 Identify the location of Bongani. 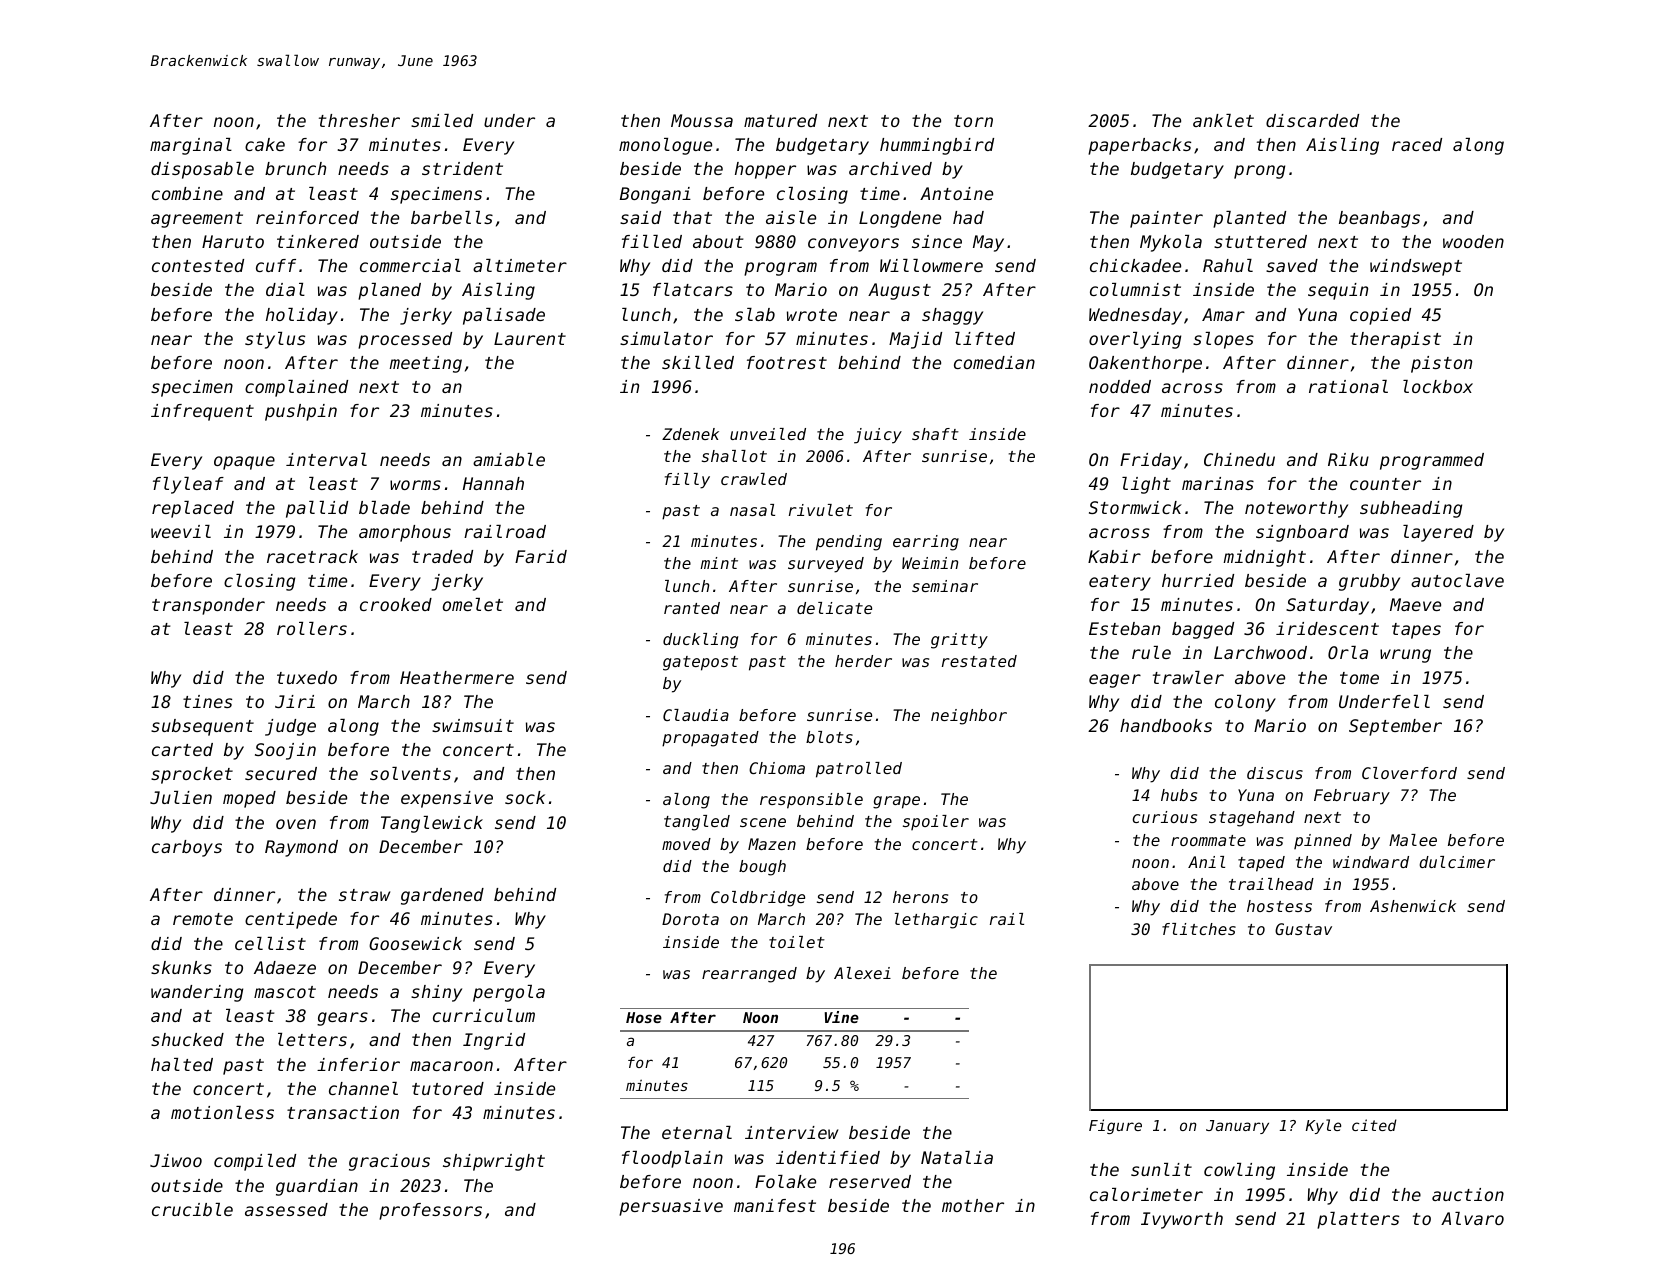
(655, 195).
